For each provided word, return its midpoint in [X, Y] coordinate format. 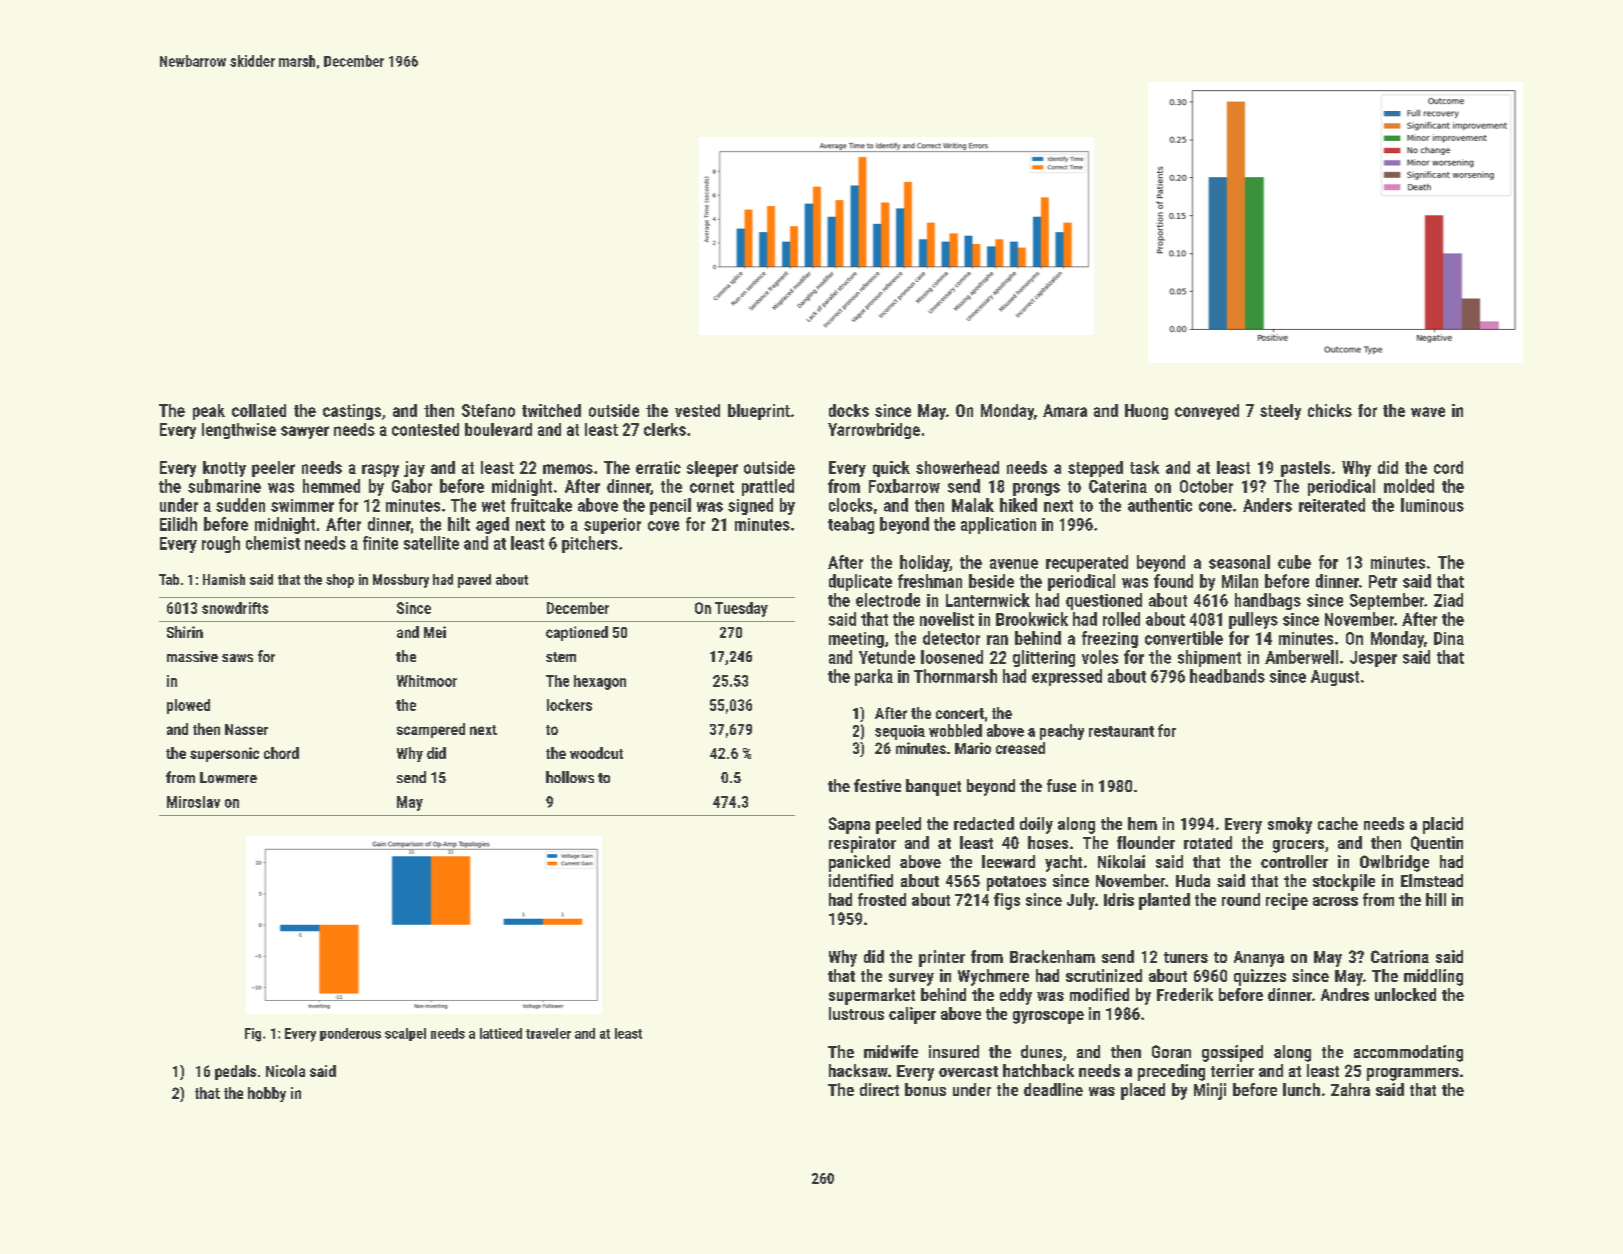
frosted [882, 899]
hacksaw [858, 1070]
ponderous [350, 1034]
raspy [380, 470]
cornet [712, 487]
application [998, 525]
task [1144, 467]
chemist [273, 543]
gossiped [1232, 1053]
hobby [267, 1094]
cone [1215, 507]
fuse [1061, 785]
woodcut [596, 753]
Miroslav [193, 802]
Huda [1193, 880]
